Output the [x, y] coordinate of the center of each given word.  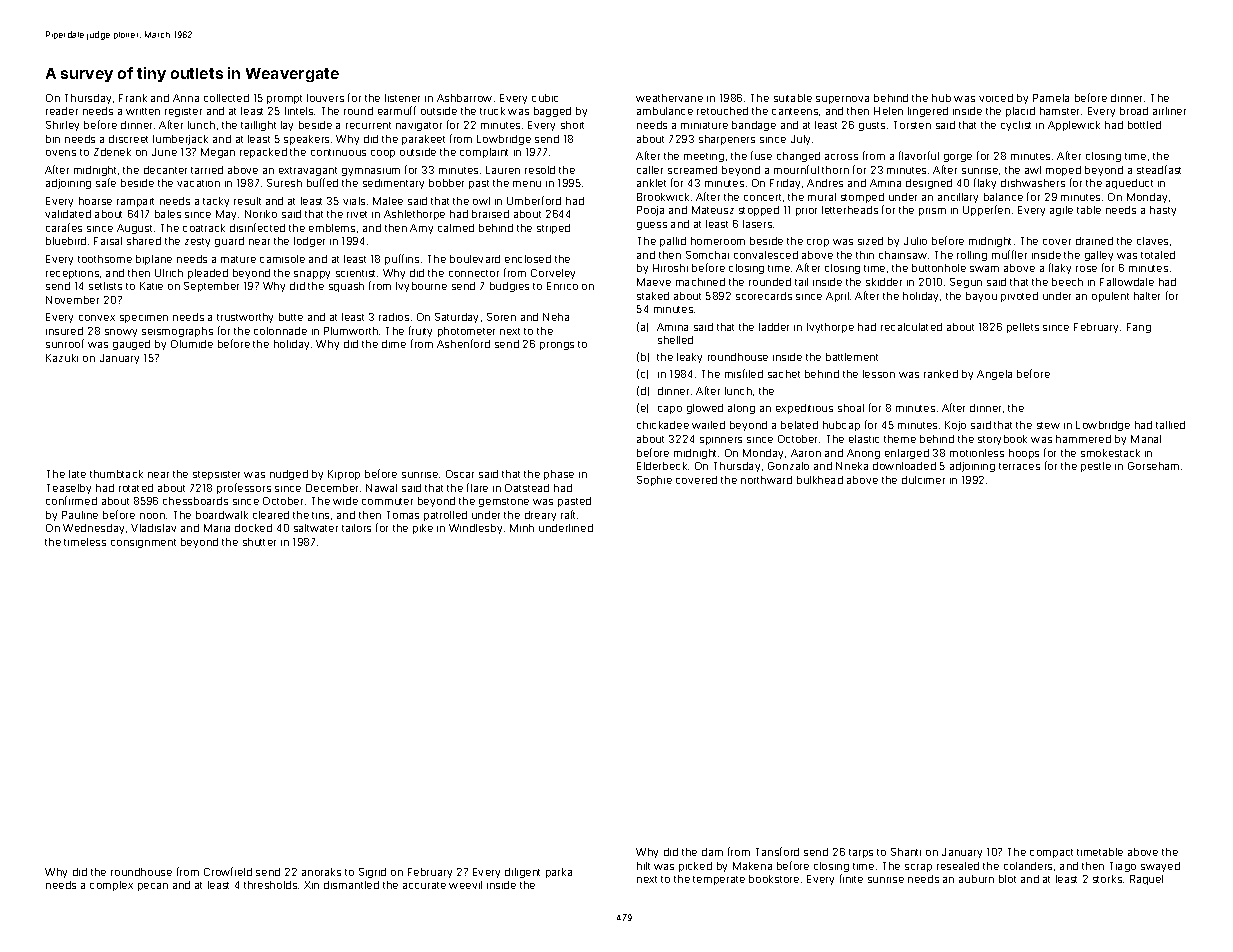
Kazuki [62, 358]
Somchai [707, 255]
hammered [1083, 439]
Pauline [80, 515]
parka [559, 873]
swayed [1160, 867]
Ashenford [463, 343]
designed [929, 184]
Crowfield [228, 871]
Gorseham [1153, 466]
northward [766, 480]
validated [68, 214]
